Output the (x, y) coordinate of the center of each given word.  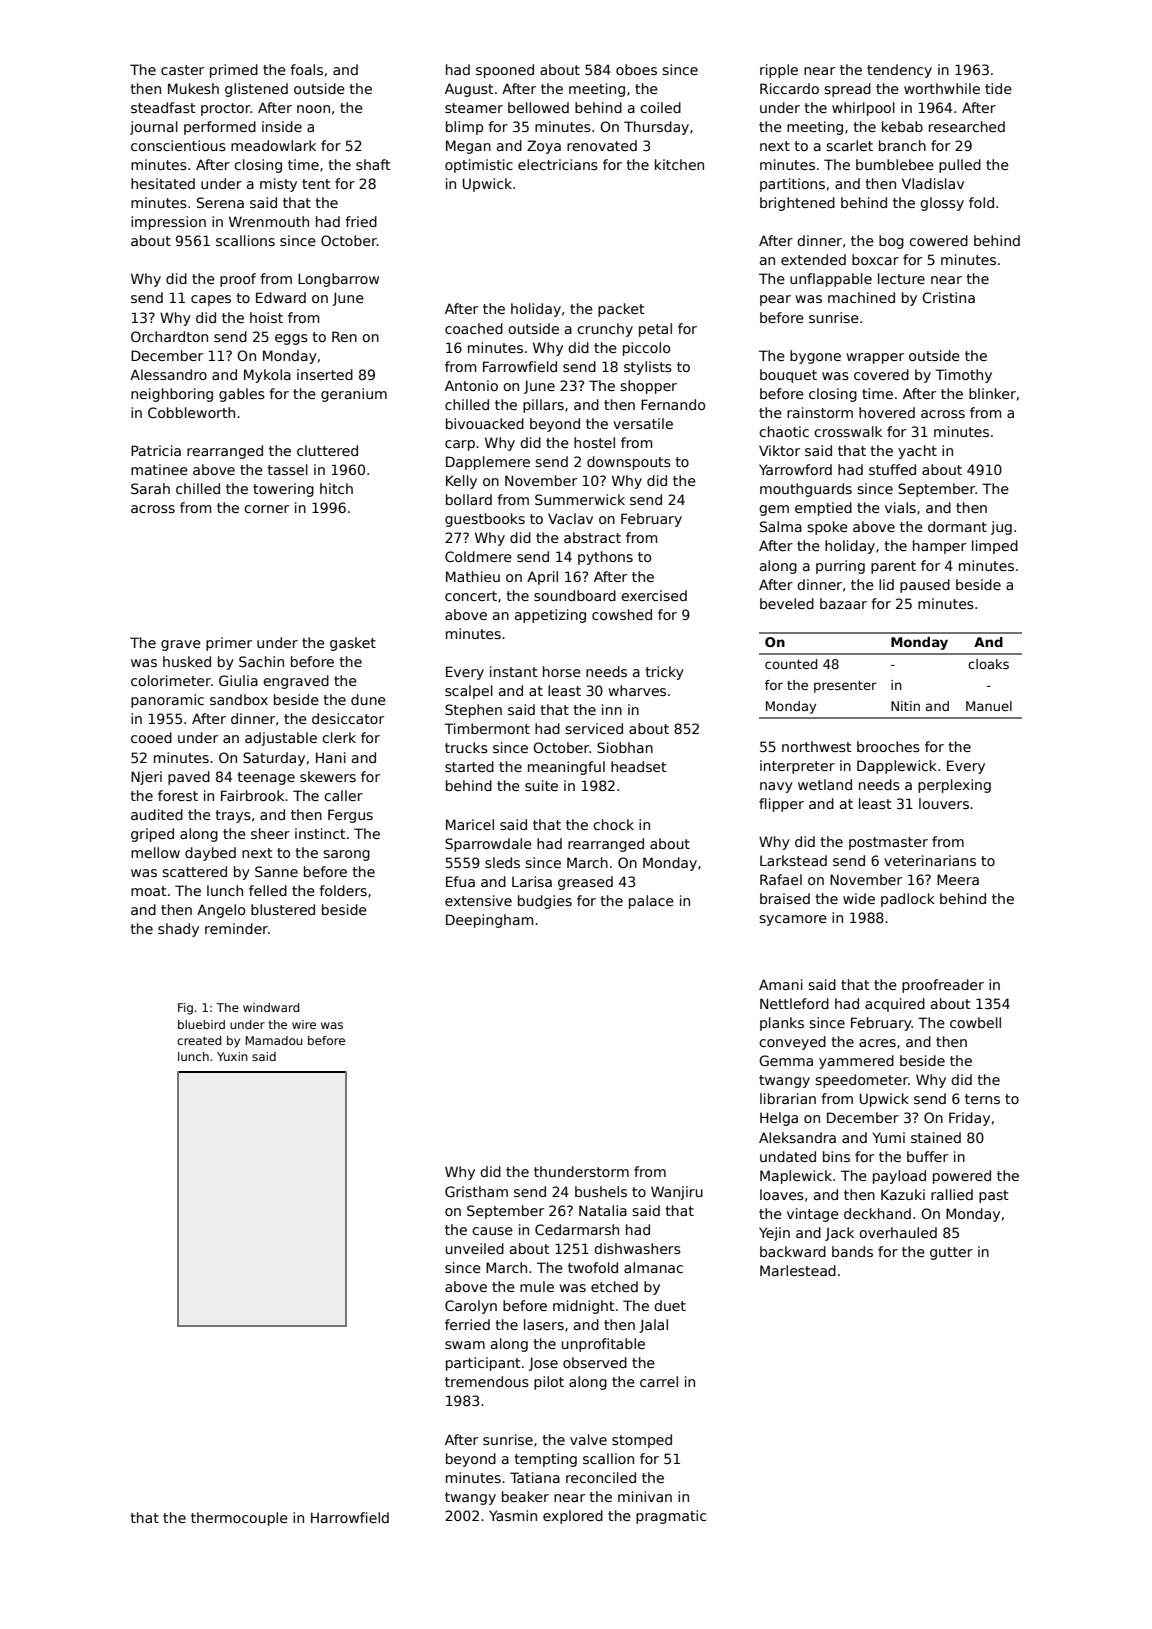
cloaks (988, 664)
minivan (645, 1496)
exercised (654, 595)
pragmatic (671, 1517)
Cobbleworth (191, 412)
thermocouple (239, 1519)
